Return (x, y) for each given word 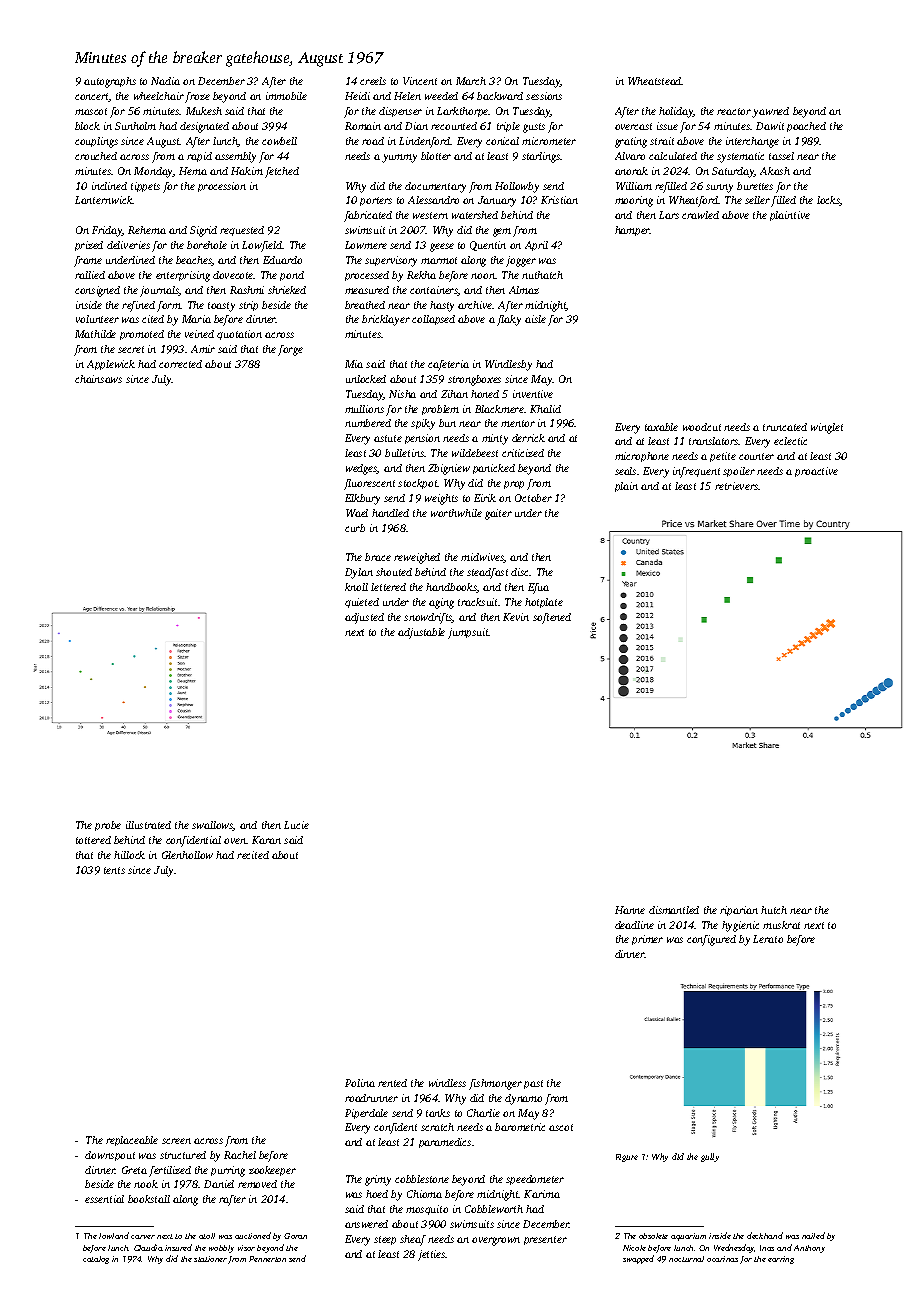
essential (104, 1199)
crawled (700, 215)
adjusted (364, 618)
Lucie (296, 825)
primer (647, 940)
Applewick (111, 365)
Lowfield (262, 246)
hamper (632, 231)
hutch (774, 910)
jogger (521, 261)
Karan (266, 840)
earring (781, 1260)
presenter (545, 1240)
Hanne (630, 910)
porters (376, 201)
